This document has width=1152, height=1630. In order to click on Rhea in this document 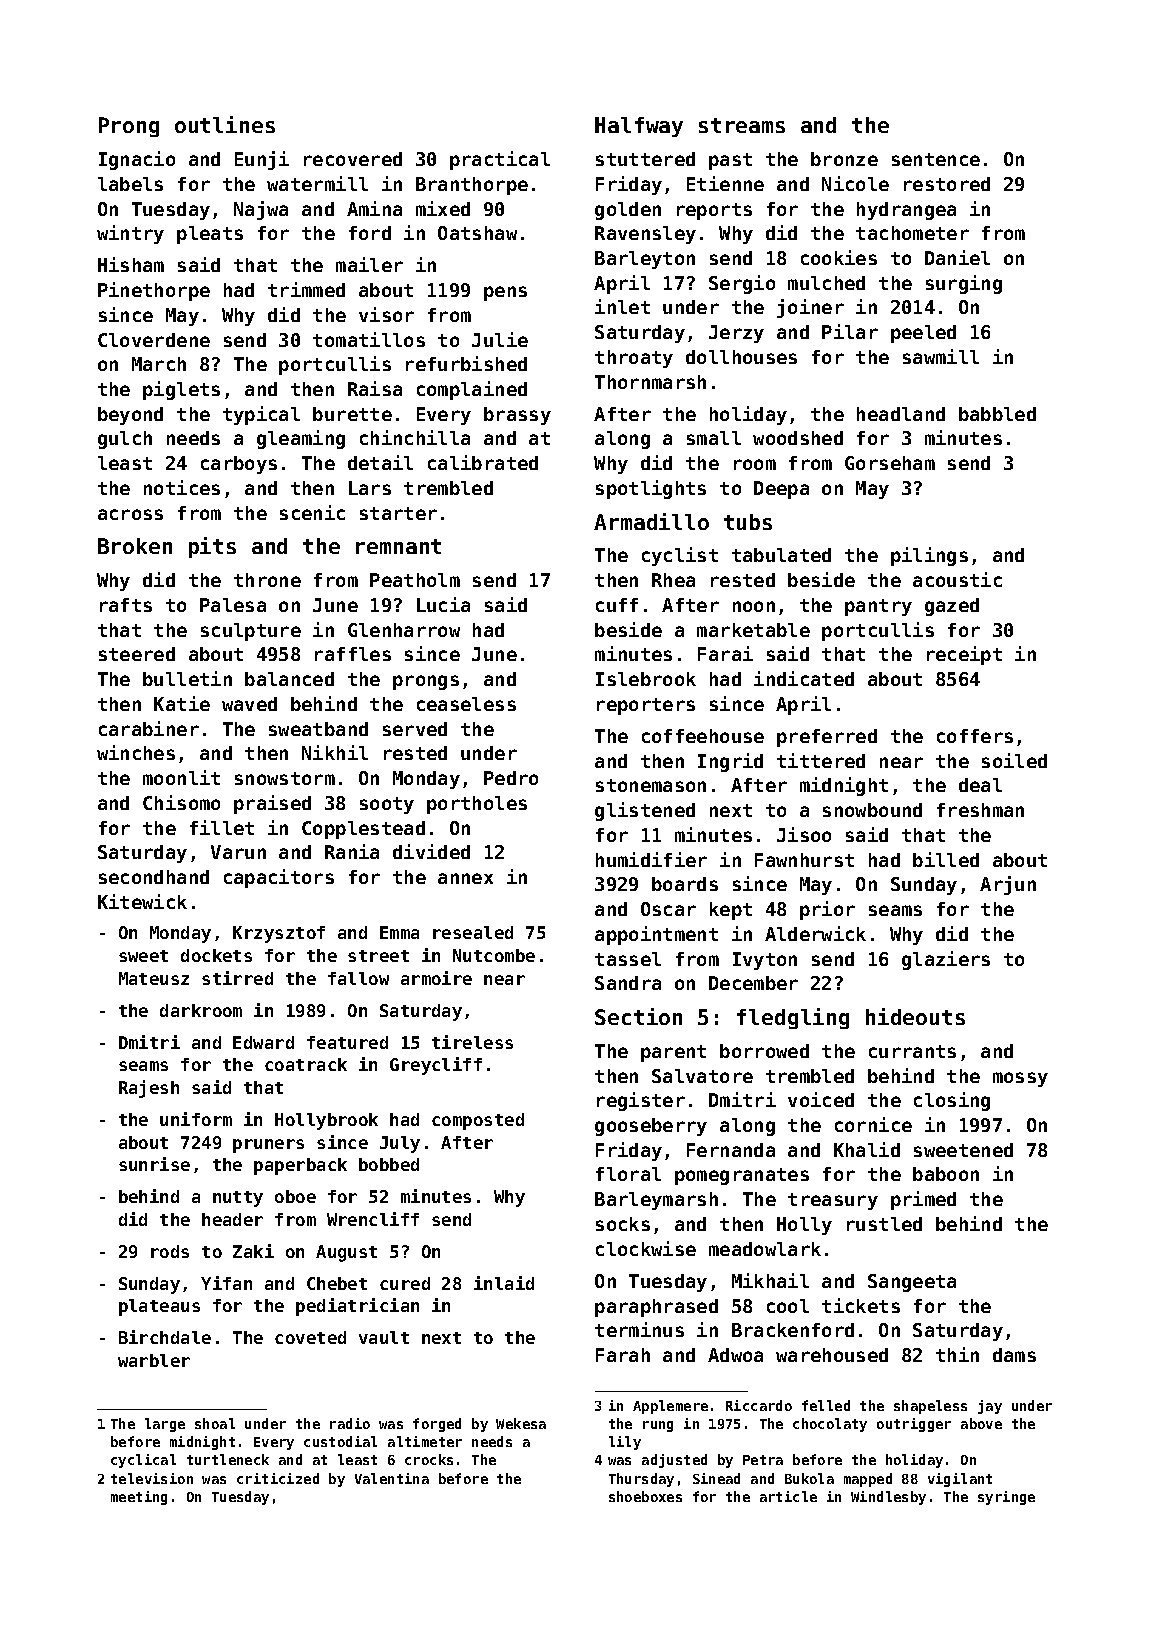, I will do `click(673, 580)`.
